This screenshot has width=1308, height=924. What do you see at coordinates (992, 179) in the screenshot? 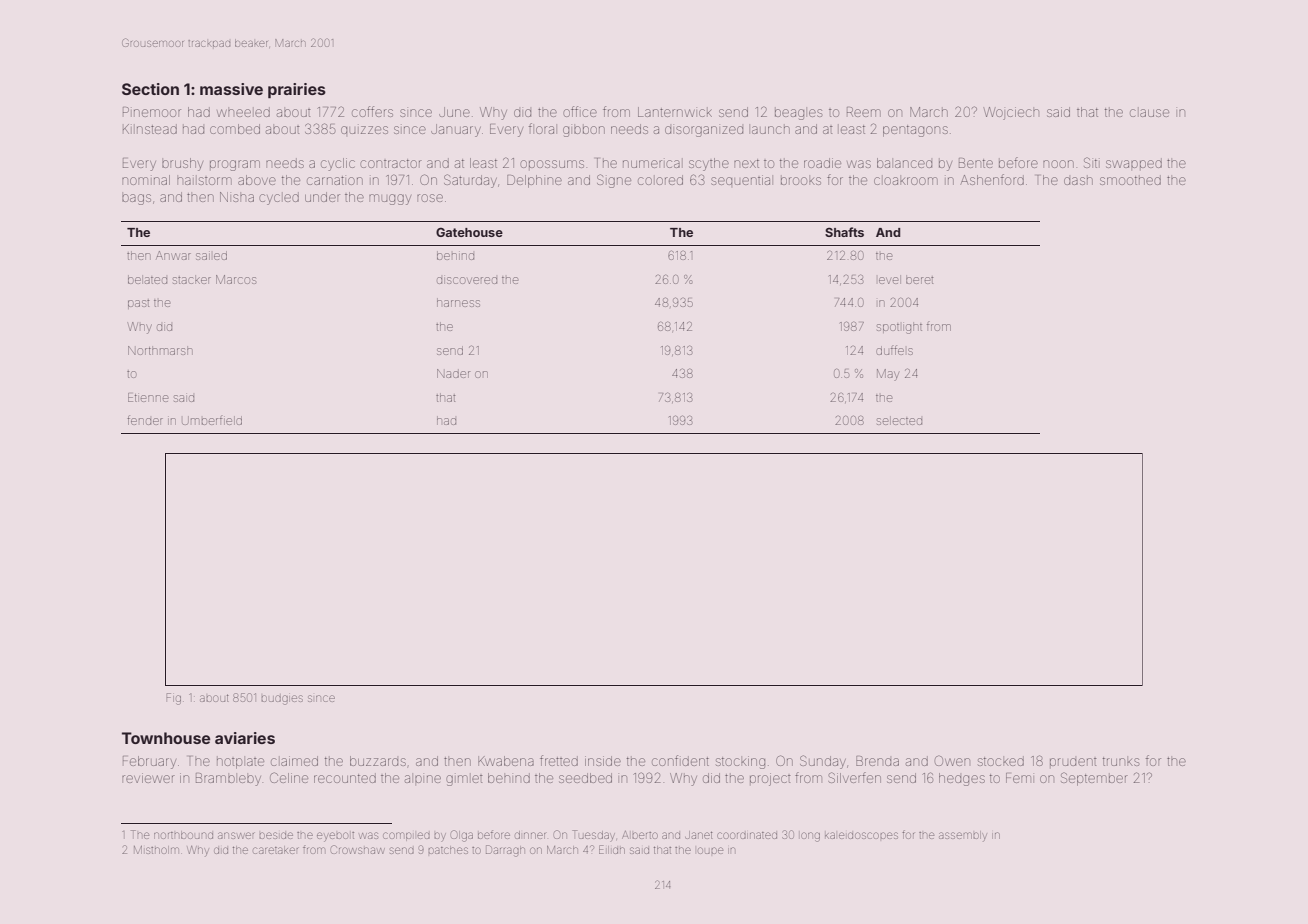
I see `Ashenford` at bounding box center [992, 179].
